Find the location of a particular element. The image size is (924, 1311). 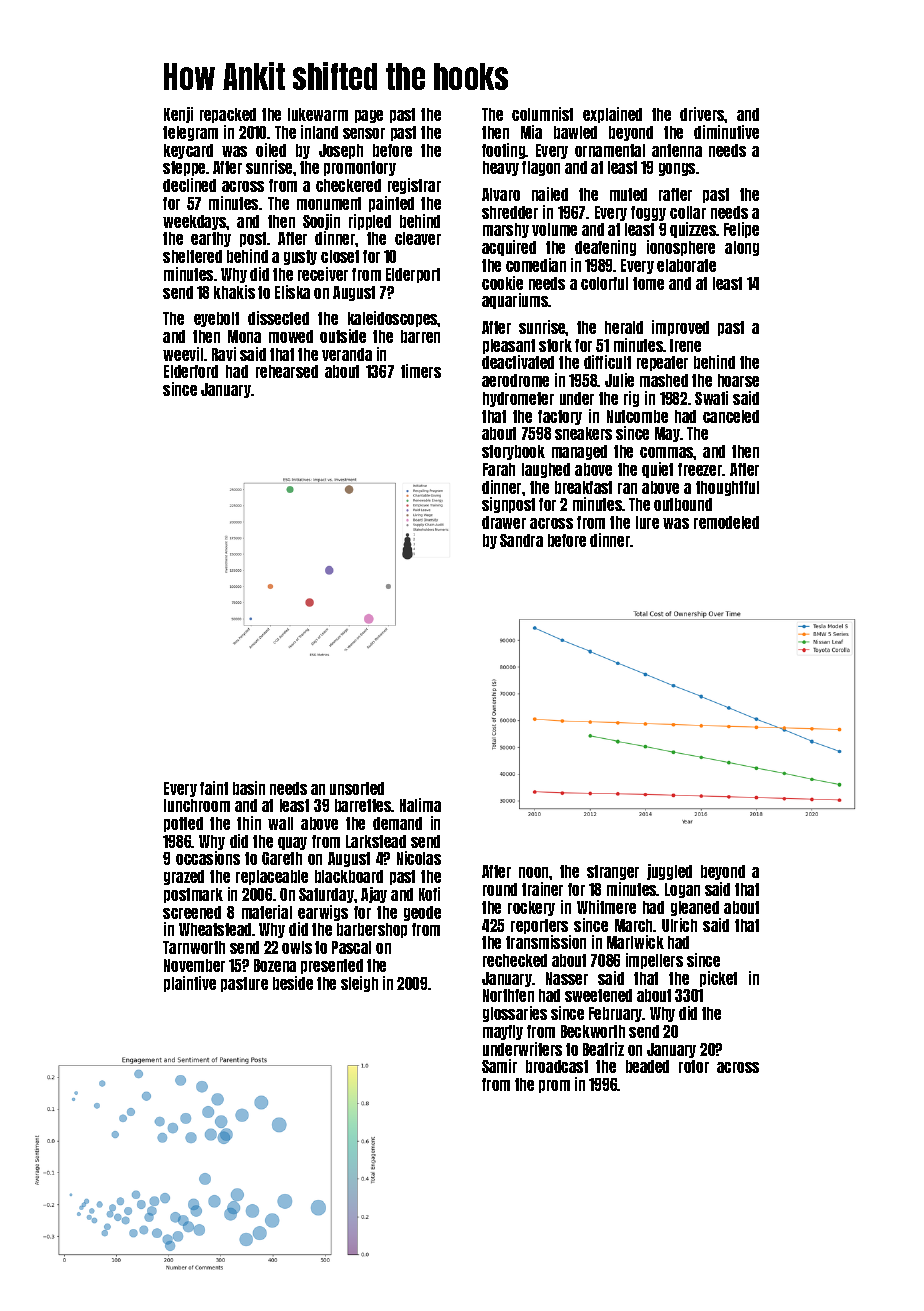

comedian is located at coordinates (536, 265).
